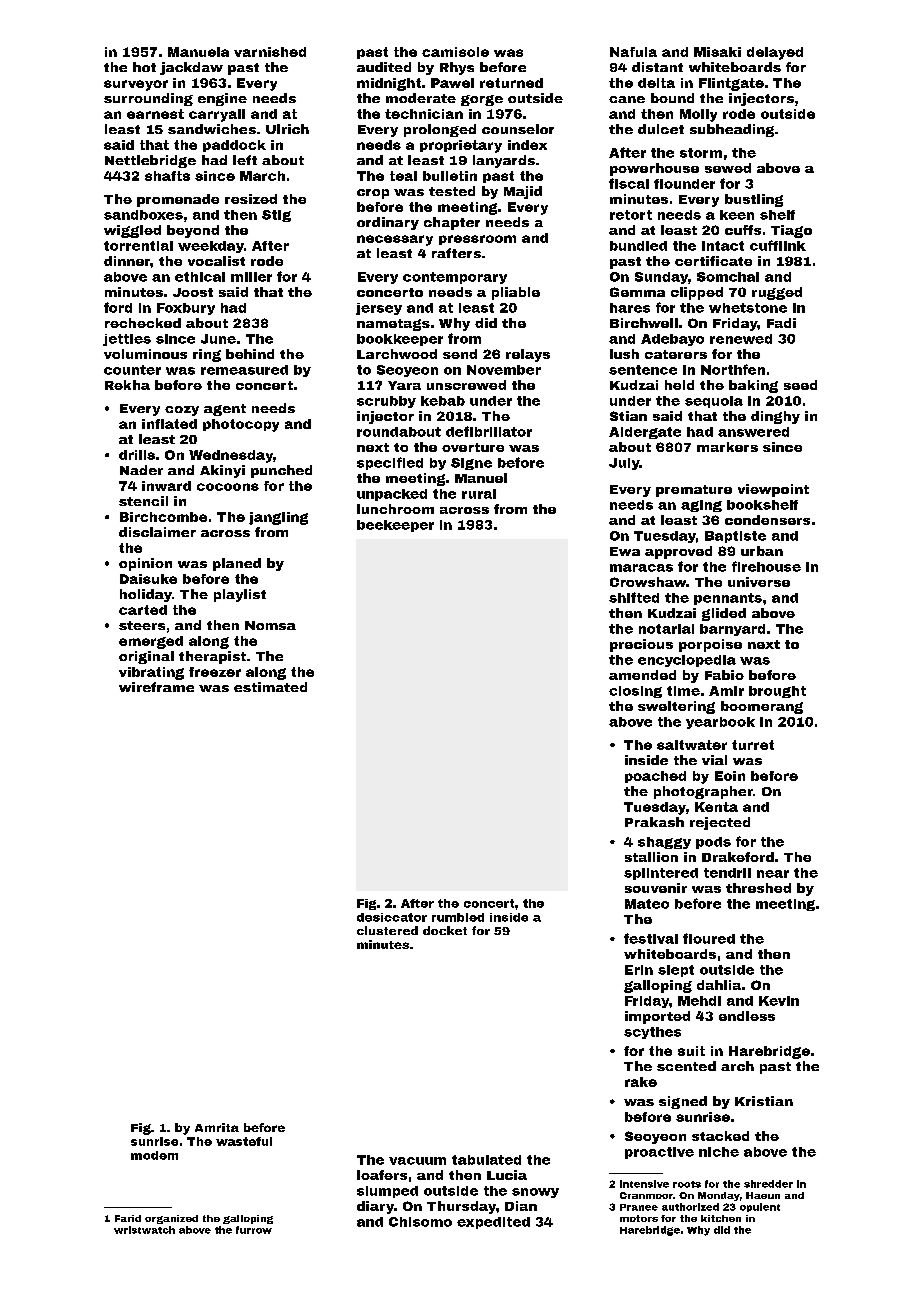 The image size is (924, 1308). I want to click on delayed, so click(775, 53).
